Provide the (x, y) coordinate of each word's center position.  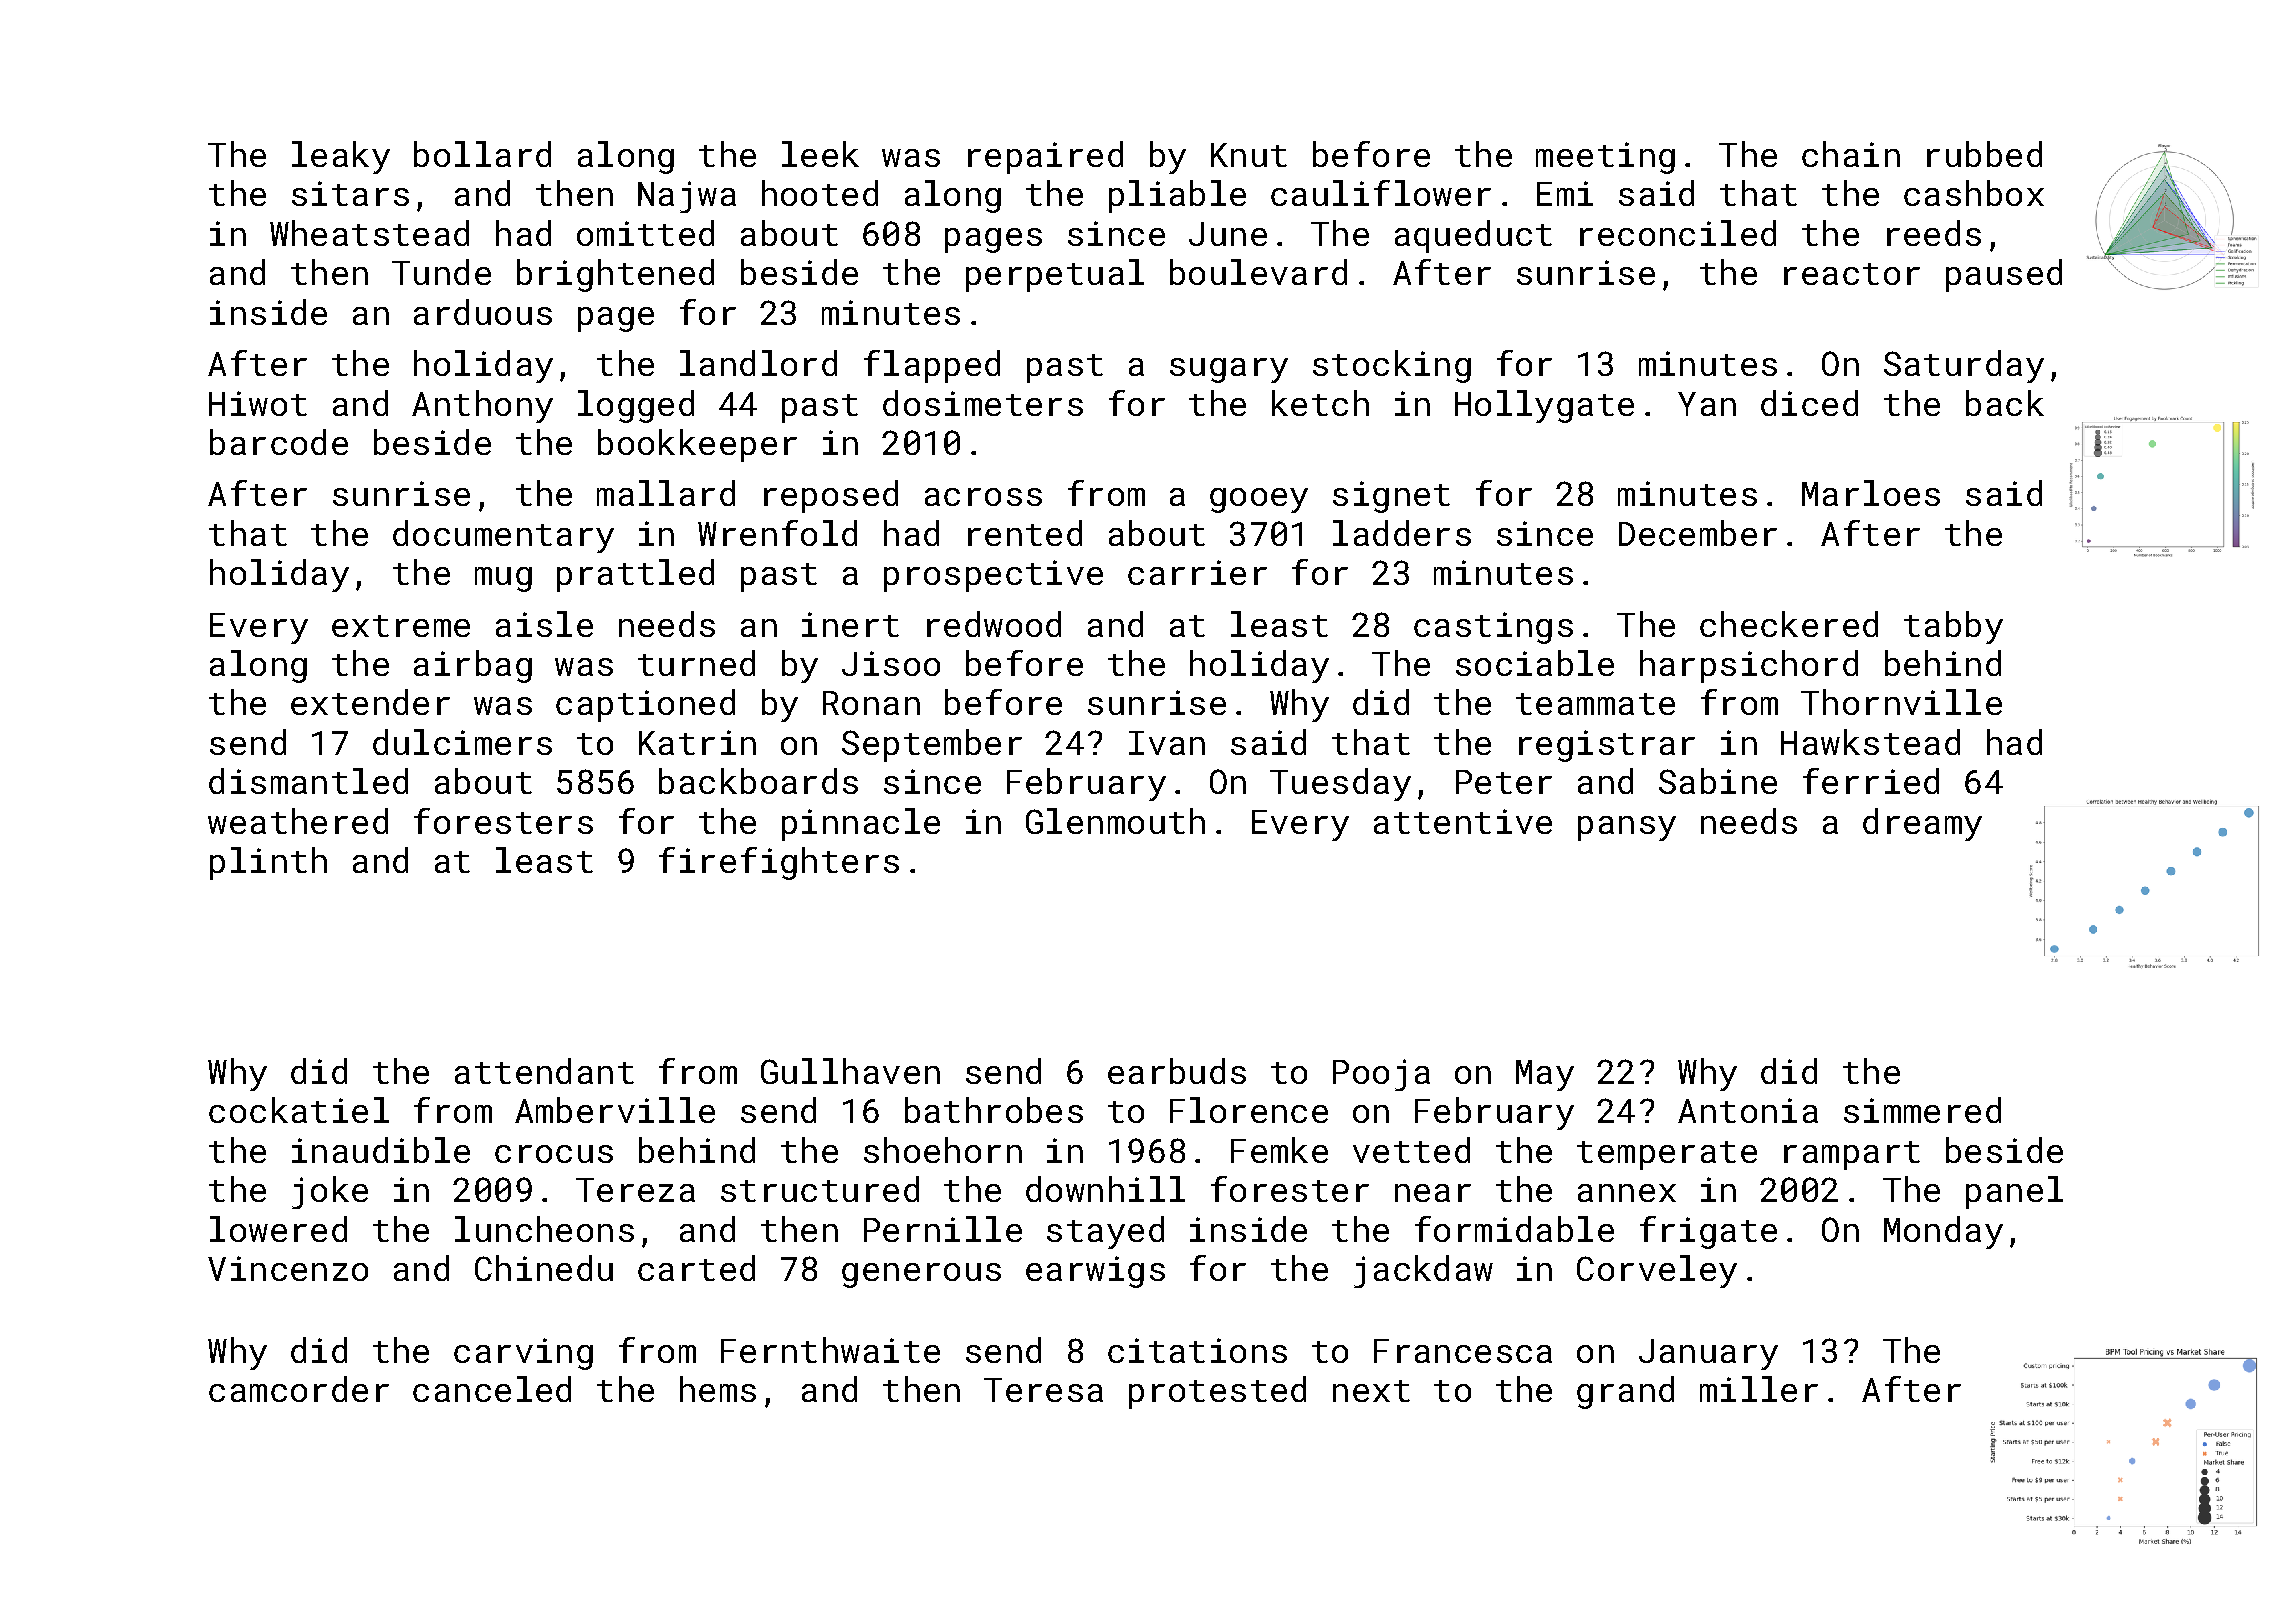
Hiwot (258, 403)
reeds (1934, 233)
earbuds (1177, 1071)
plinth (268, 863)
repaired (1045, 157)
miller (1759, 1389)
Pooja (1381, 1075)
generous (921, 1275)
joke (330, 1192)
